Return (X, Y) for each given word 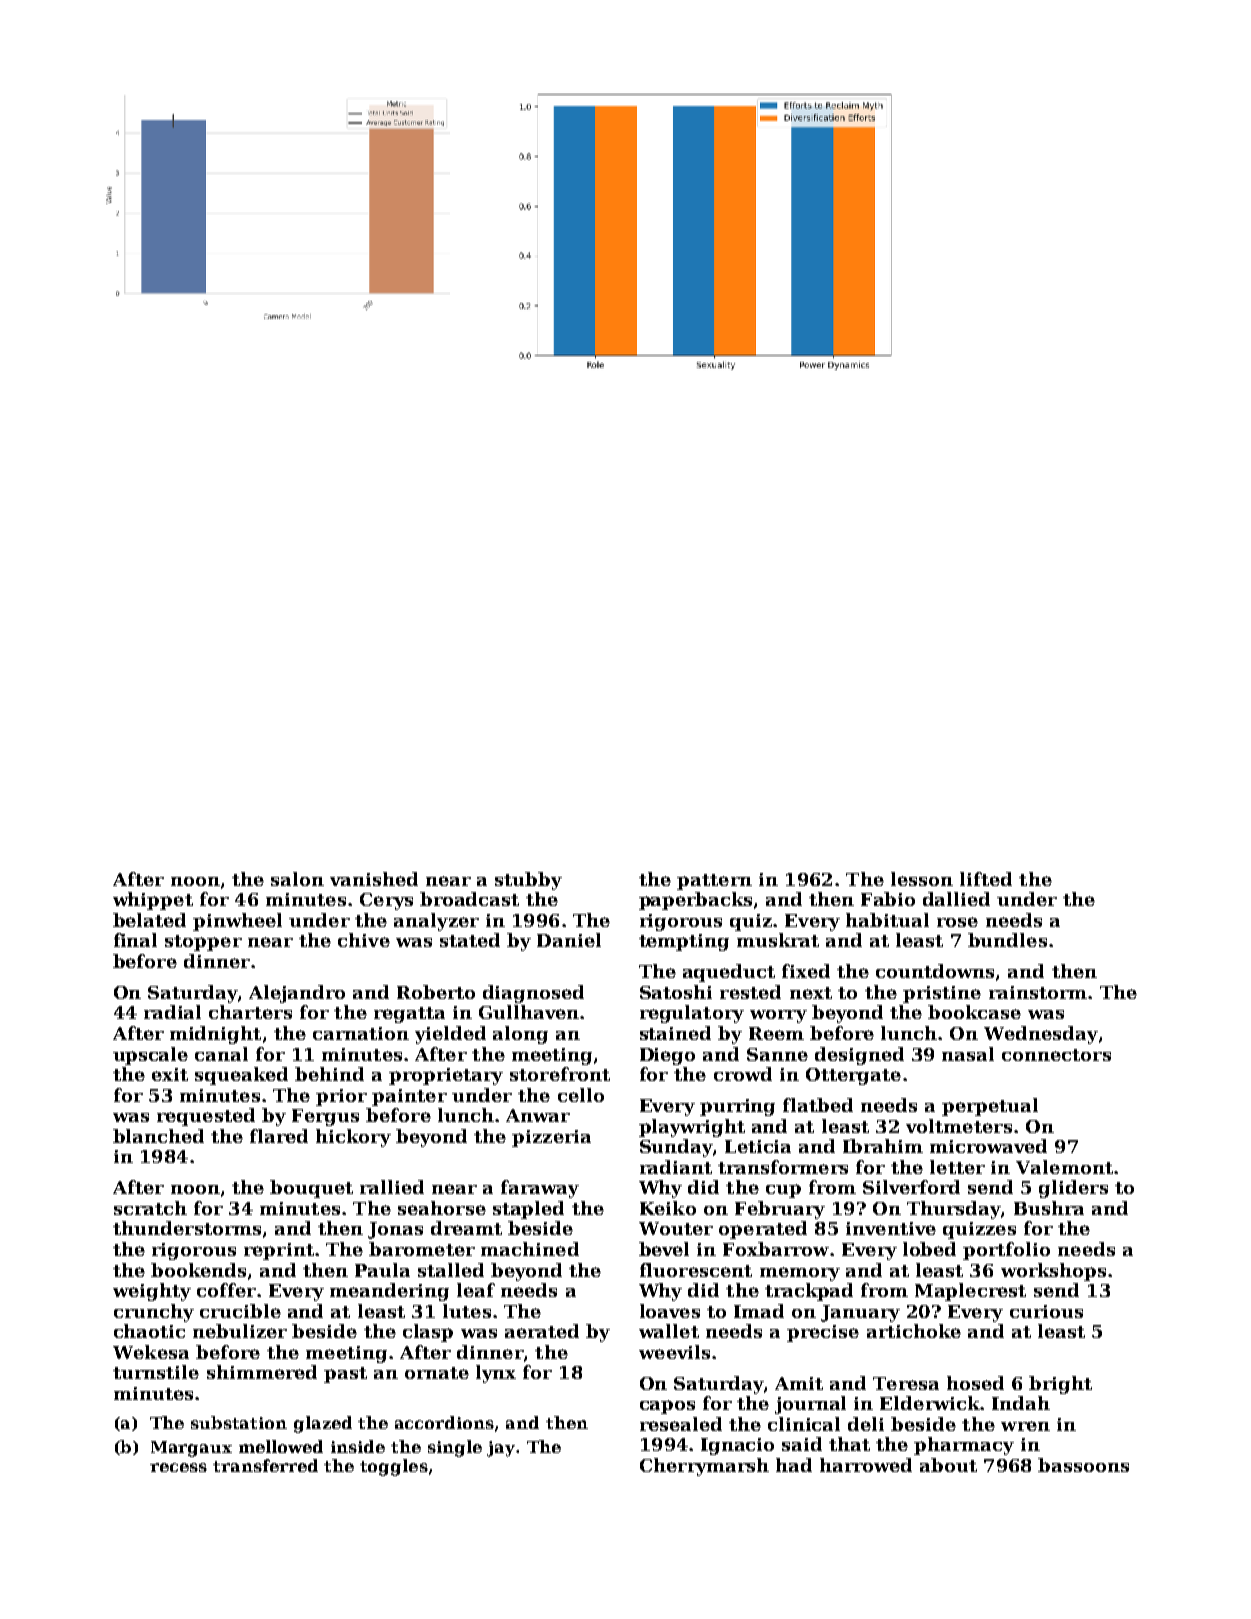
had (794, 1465)
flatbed (818, 1105)
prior (341, 1097)
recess (178, 1467)
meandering (389, 1292)
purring (737, 1107)
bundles (1007, 940)
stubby (528, 881)
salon (297, 879)
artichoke (914, 1331)
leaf (476, 1290)
